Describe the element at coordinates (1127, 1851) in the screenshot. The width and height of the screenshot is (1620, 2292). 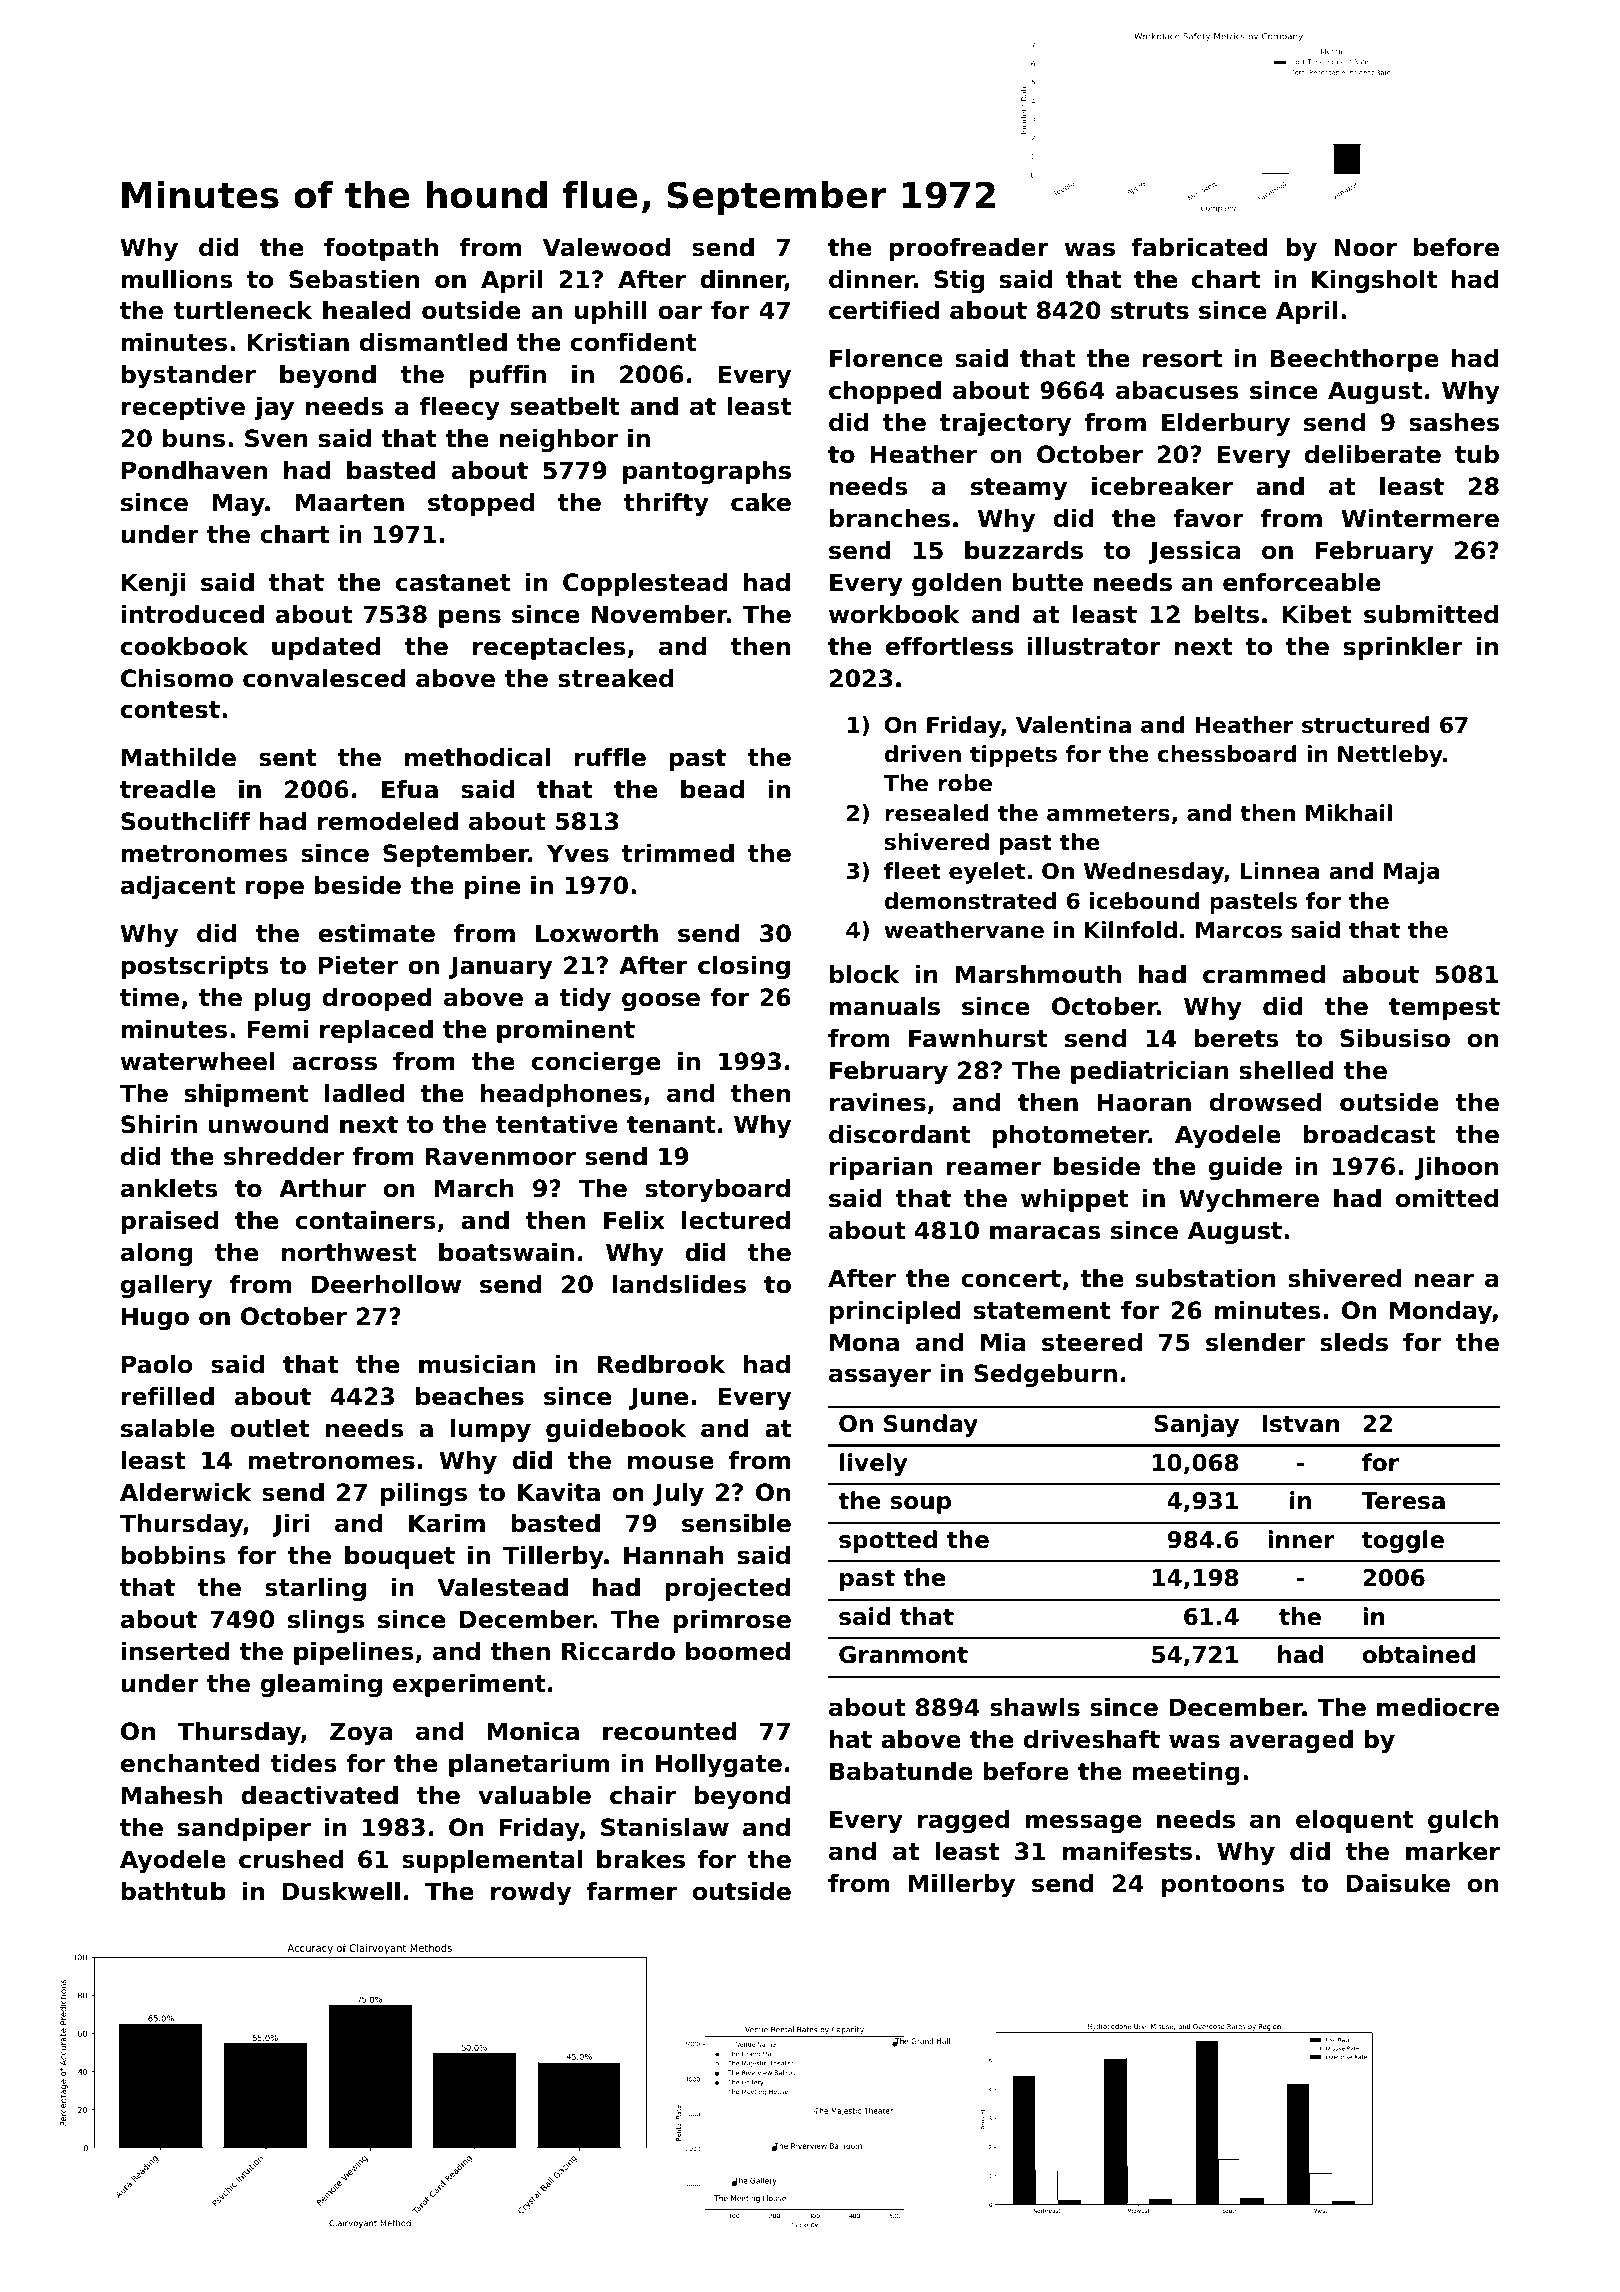
I see `manifests` at that location.
